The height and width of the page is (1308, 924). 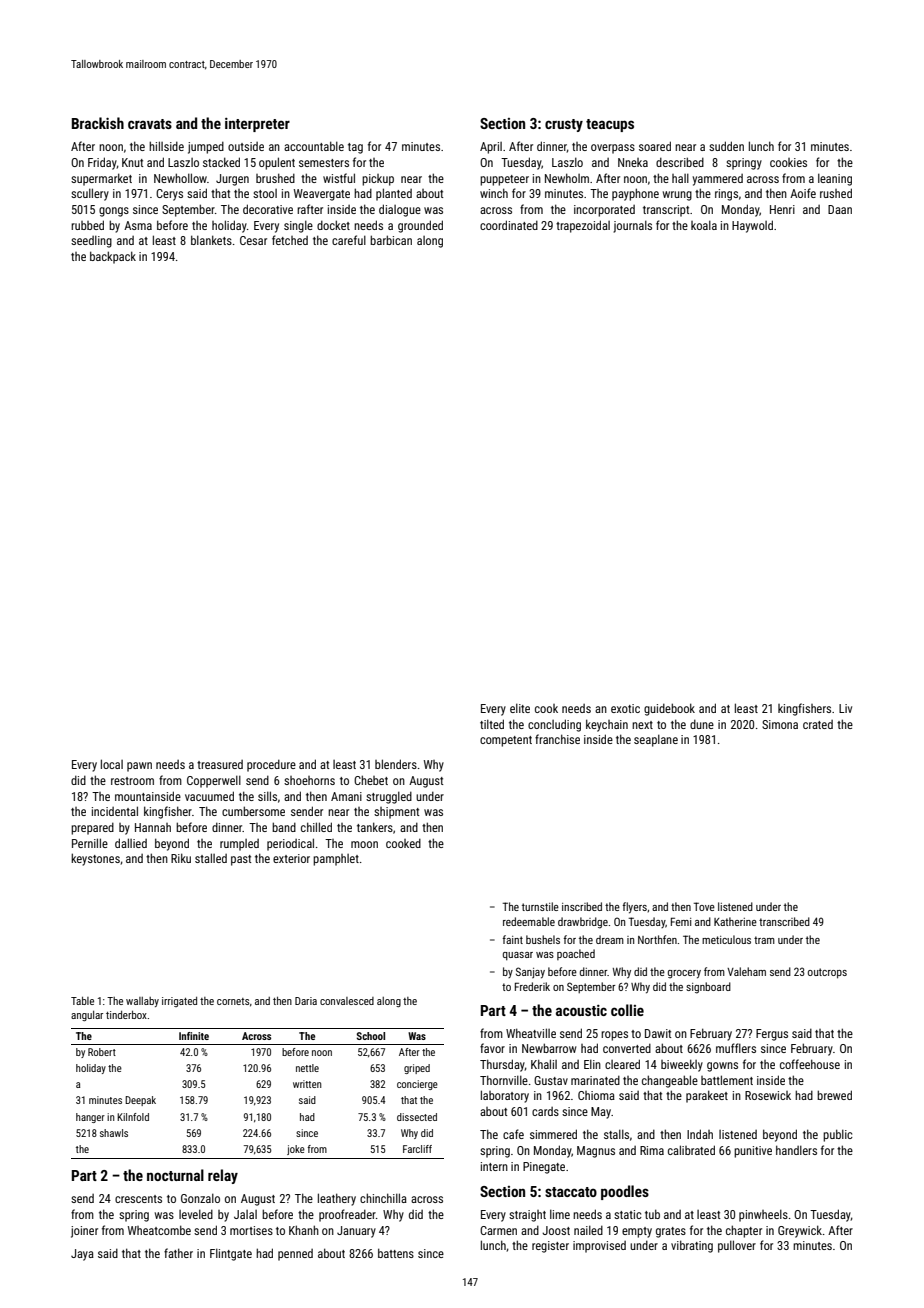 What do you see at coordinates (502, 1065) in the page?
I see `Thursday` at bounding box center [502, 1065].
